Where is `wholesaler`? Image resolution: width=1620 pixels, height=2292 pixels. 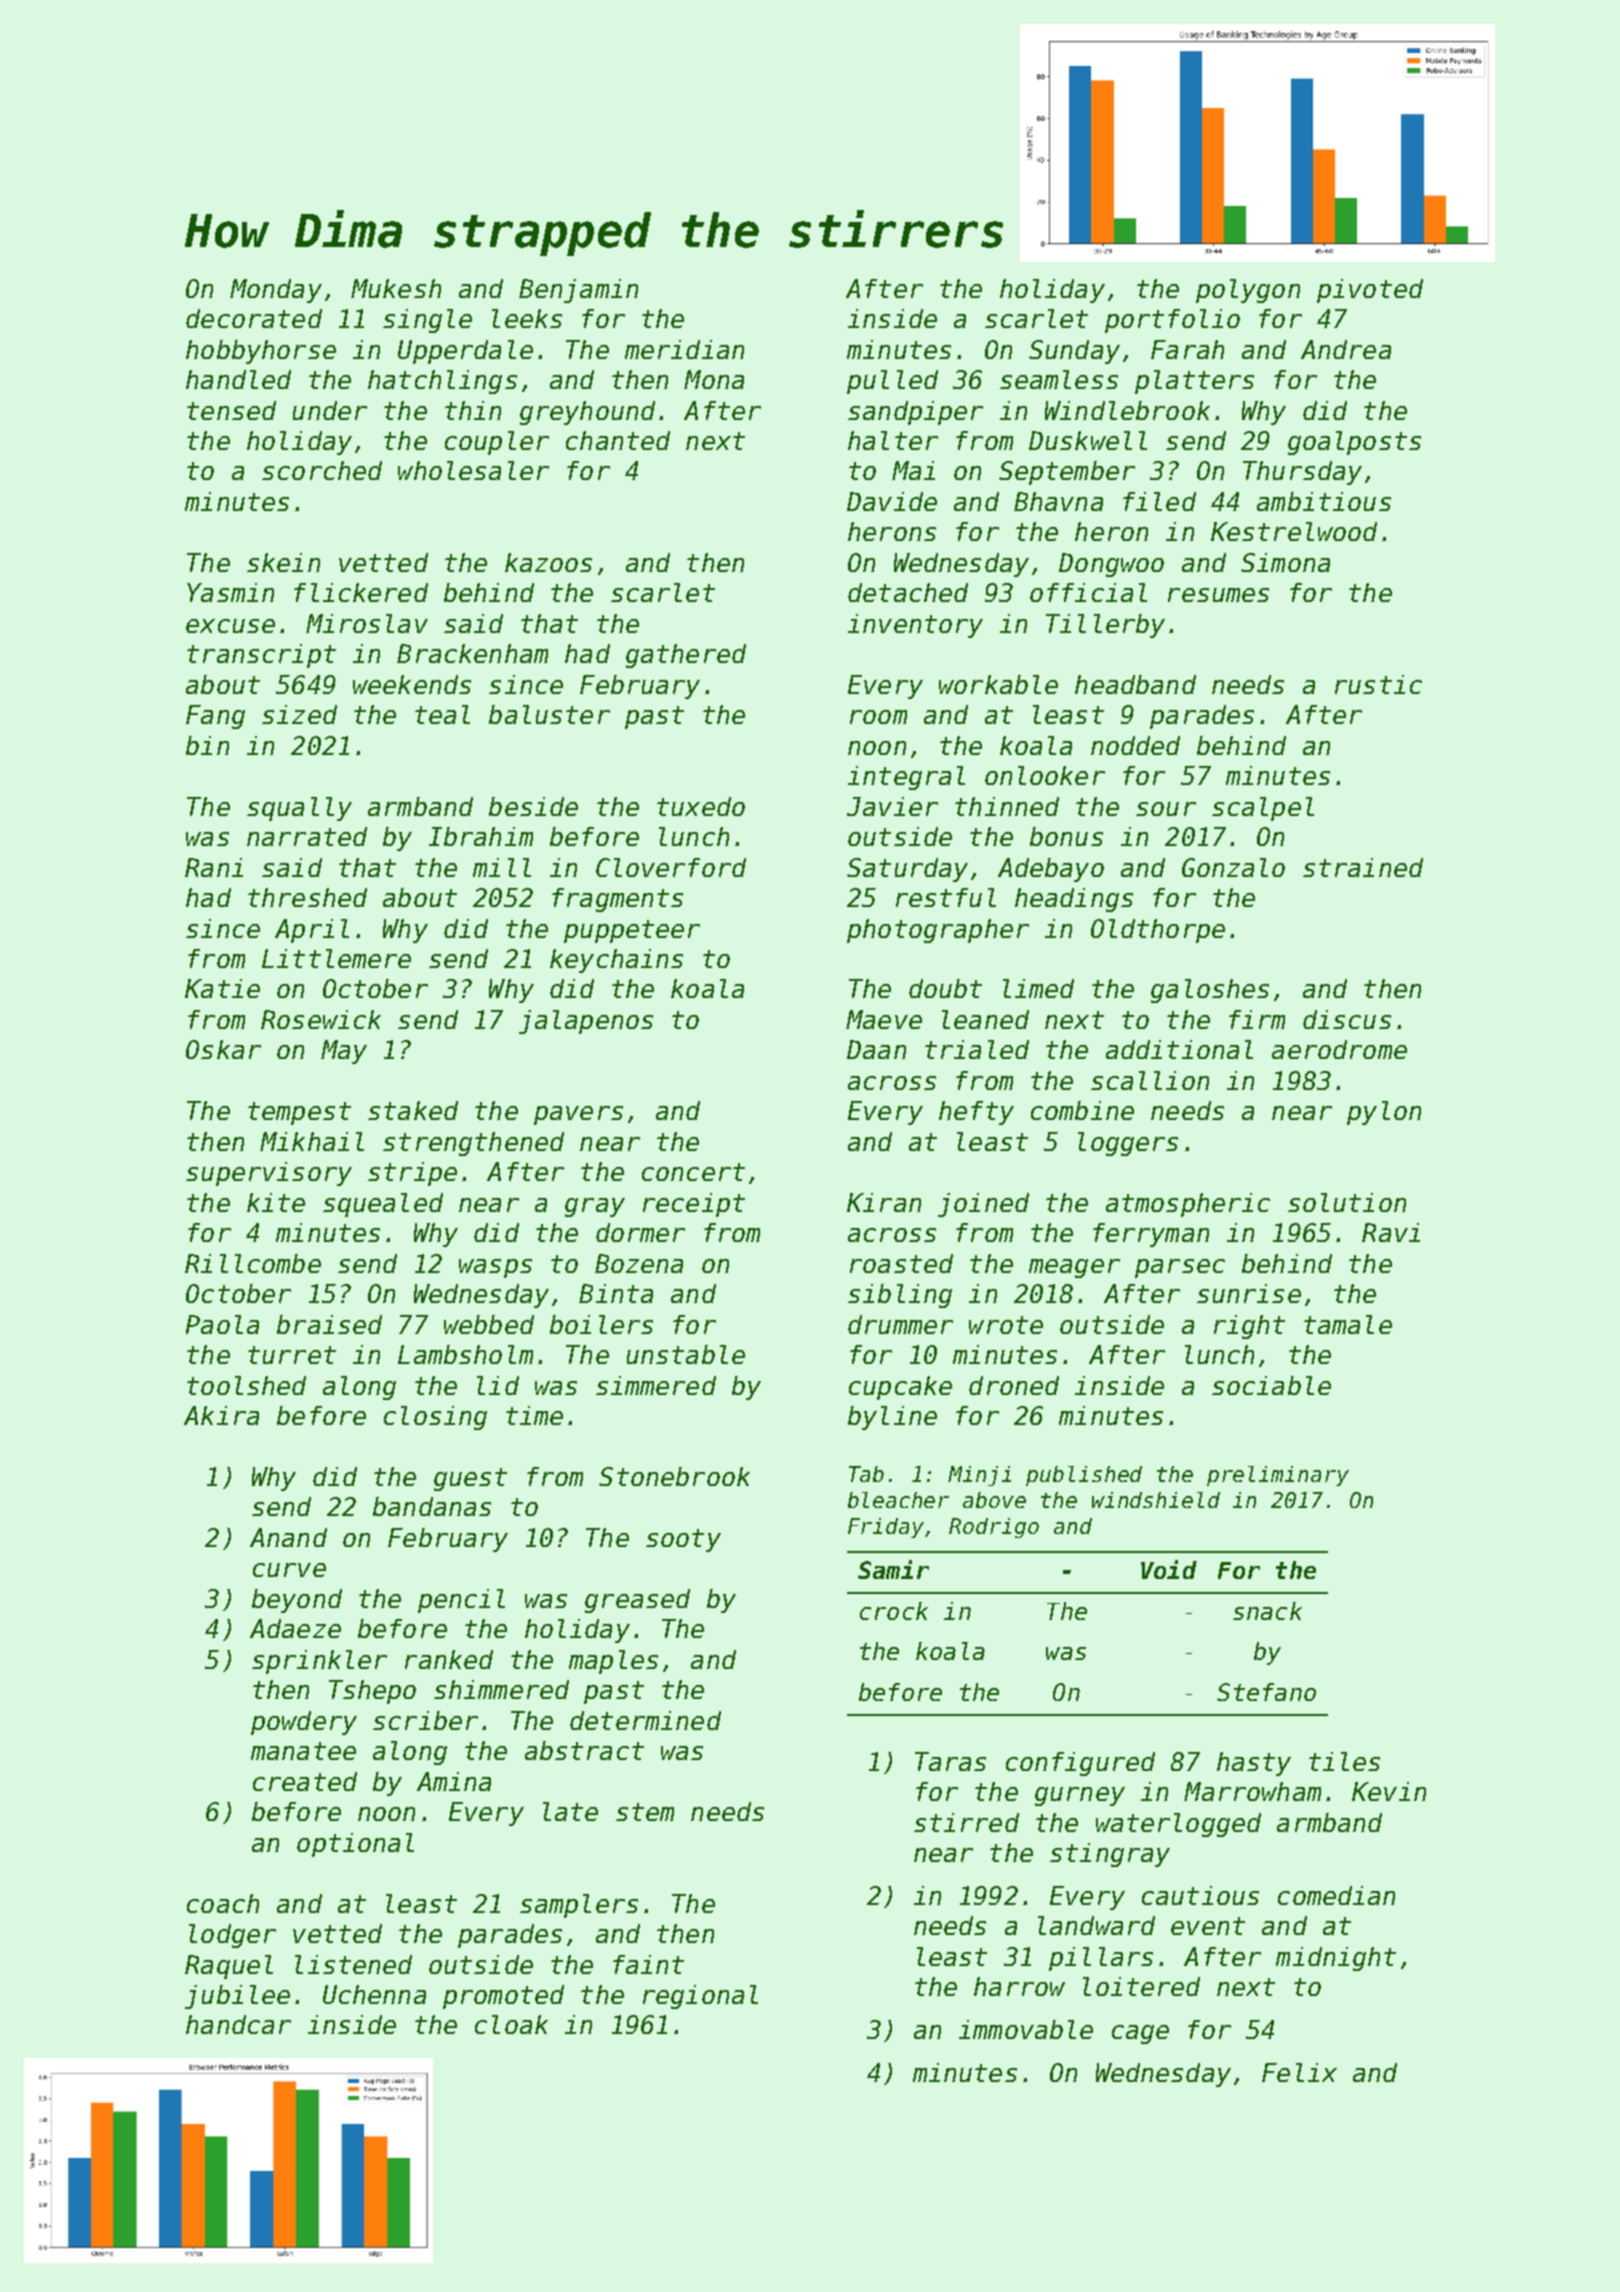 wholesaler is located at coordinates (473, 470).
